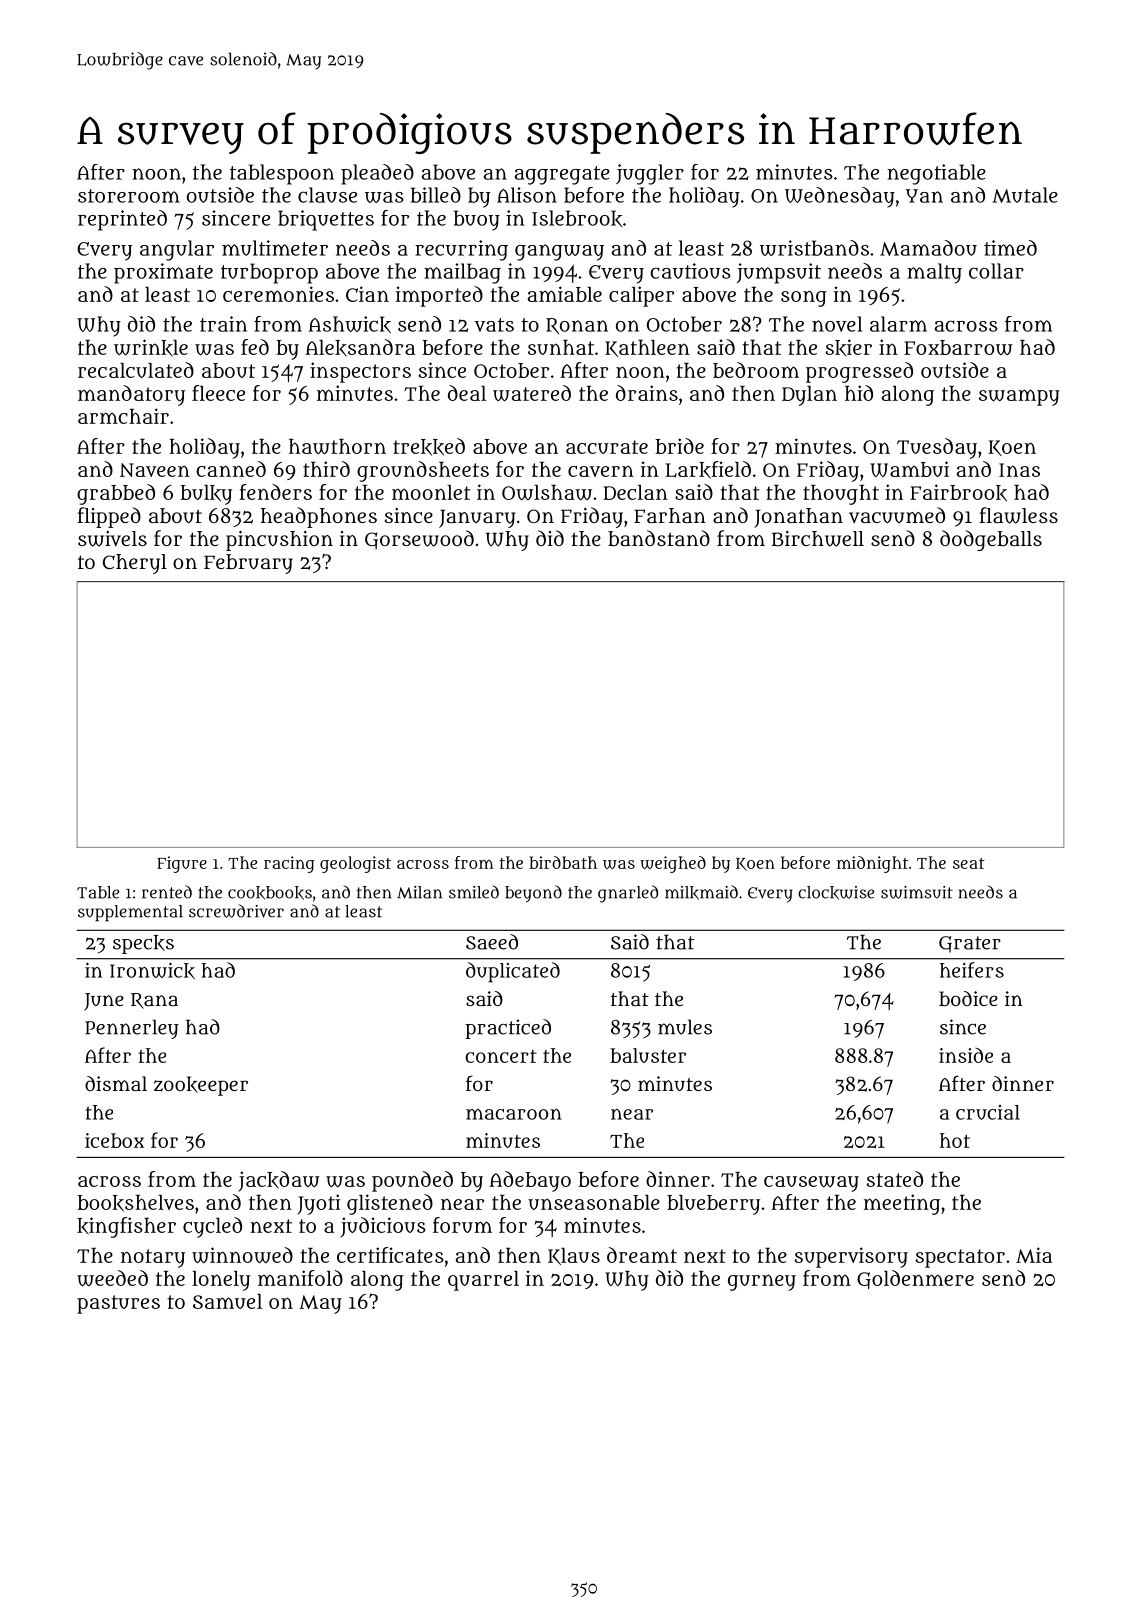 The height and width of the image is (1621, 1141). Describe the element at coordinates (154, 1001) in the image. I see `Rana` at that location.
